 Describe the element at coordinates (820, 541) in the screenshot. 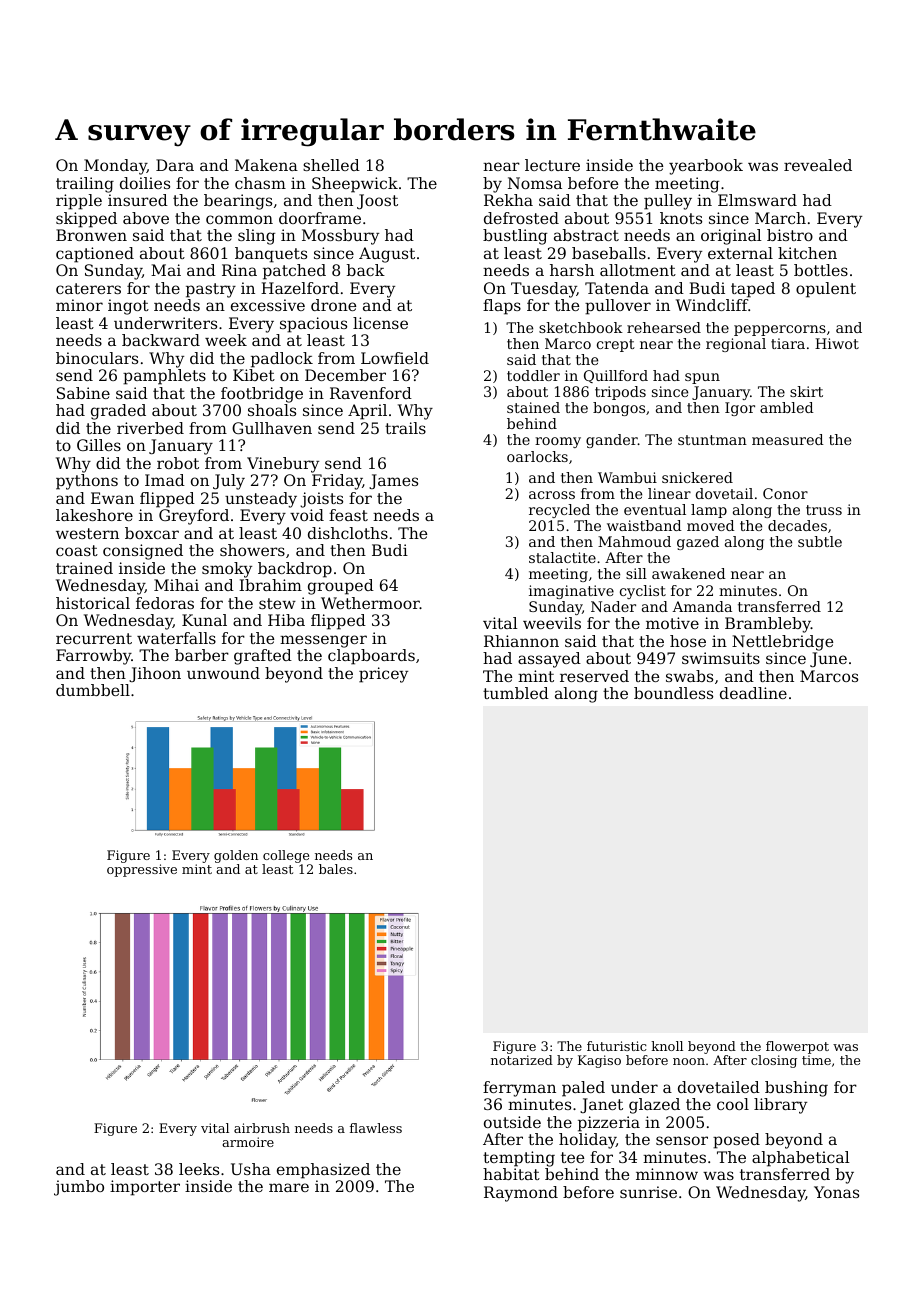

I see `subtle` at that location.
